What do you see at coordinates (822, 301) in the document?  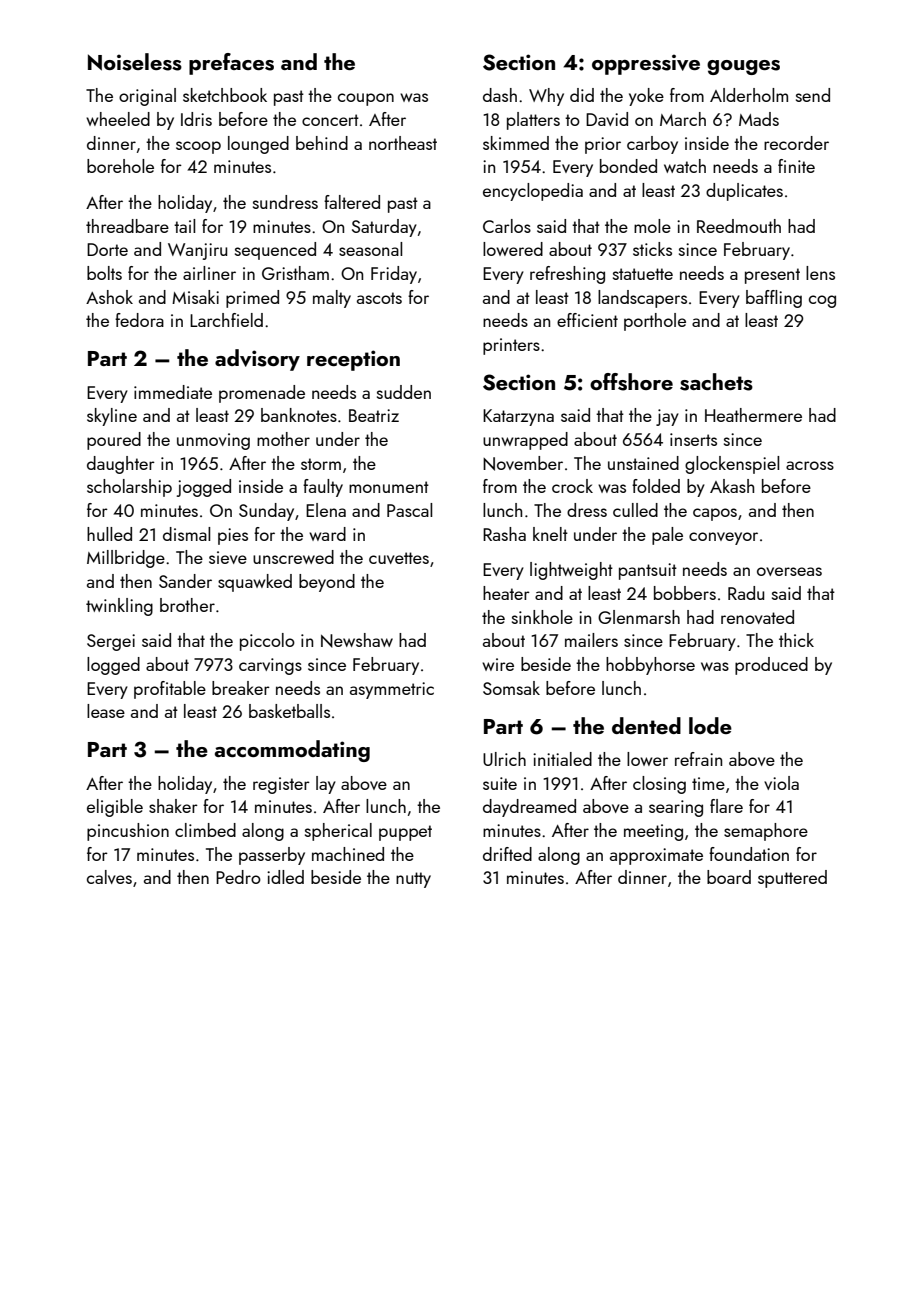 I see `cog` at bounding box center [822, 301].
